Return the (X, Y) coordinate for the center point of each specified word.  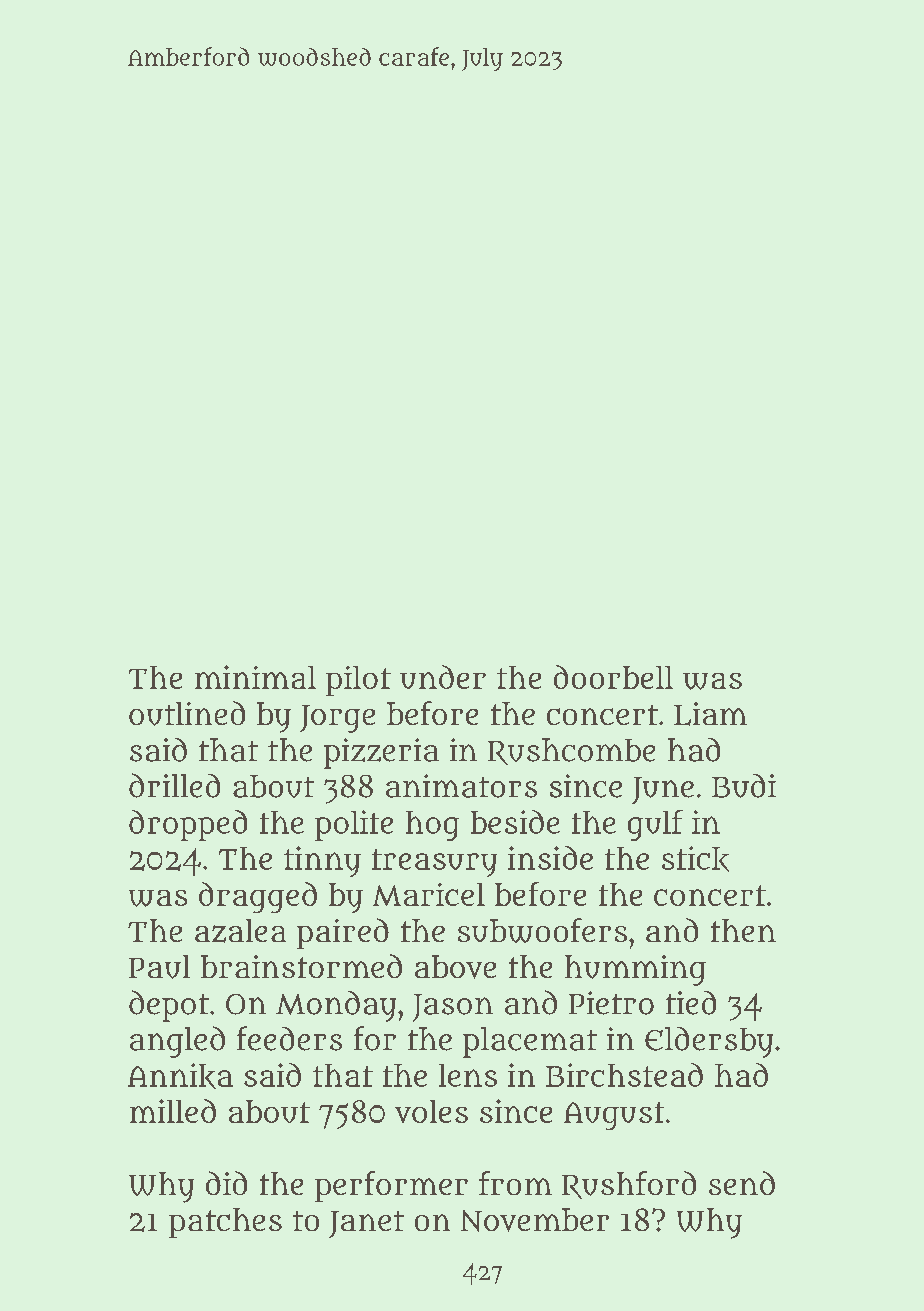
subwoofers (542, 930)
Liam (710, 714)
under (443, 677)
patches (225, 1223)
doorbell (613, 677)
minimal (255, 677)
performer (391, 1186)
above (455, 967)
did (226, 1183)
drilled (174, 785)
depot (169, 1006)
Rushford (629, 1185)
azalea (240, 931)
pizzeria (381, 753)
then (743, 930)
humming (635, 970)
